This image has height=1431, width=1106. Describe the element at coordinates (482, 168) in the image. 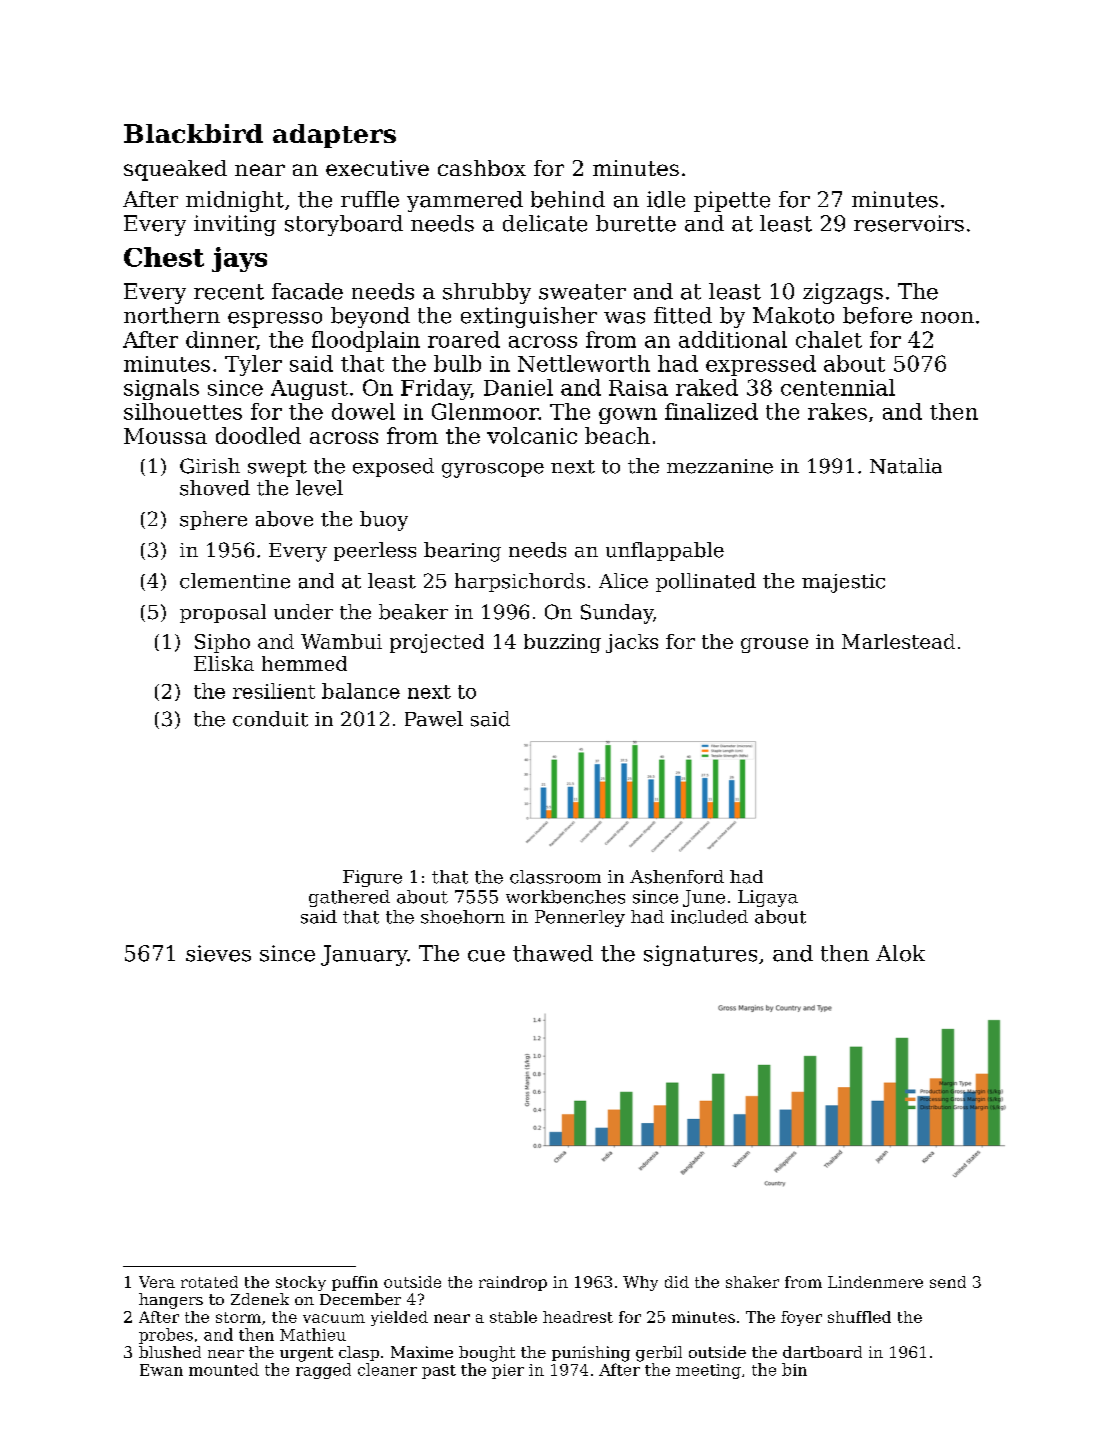

I see `cashbox` at that location.
